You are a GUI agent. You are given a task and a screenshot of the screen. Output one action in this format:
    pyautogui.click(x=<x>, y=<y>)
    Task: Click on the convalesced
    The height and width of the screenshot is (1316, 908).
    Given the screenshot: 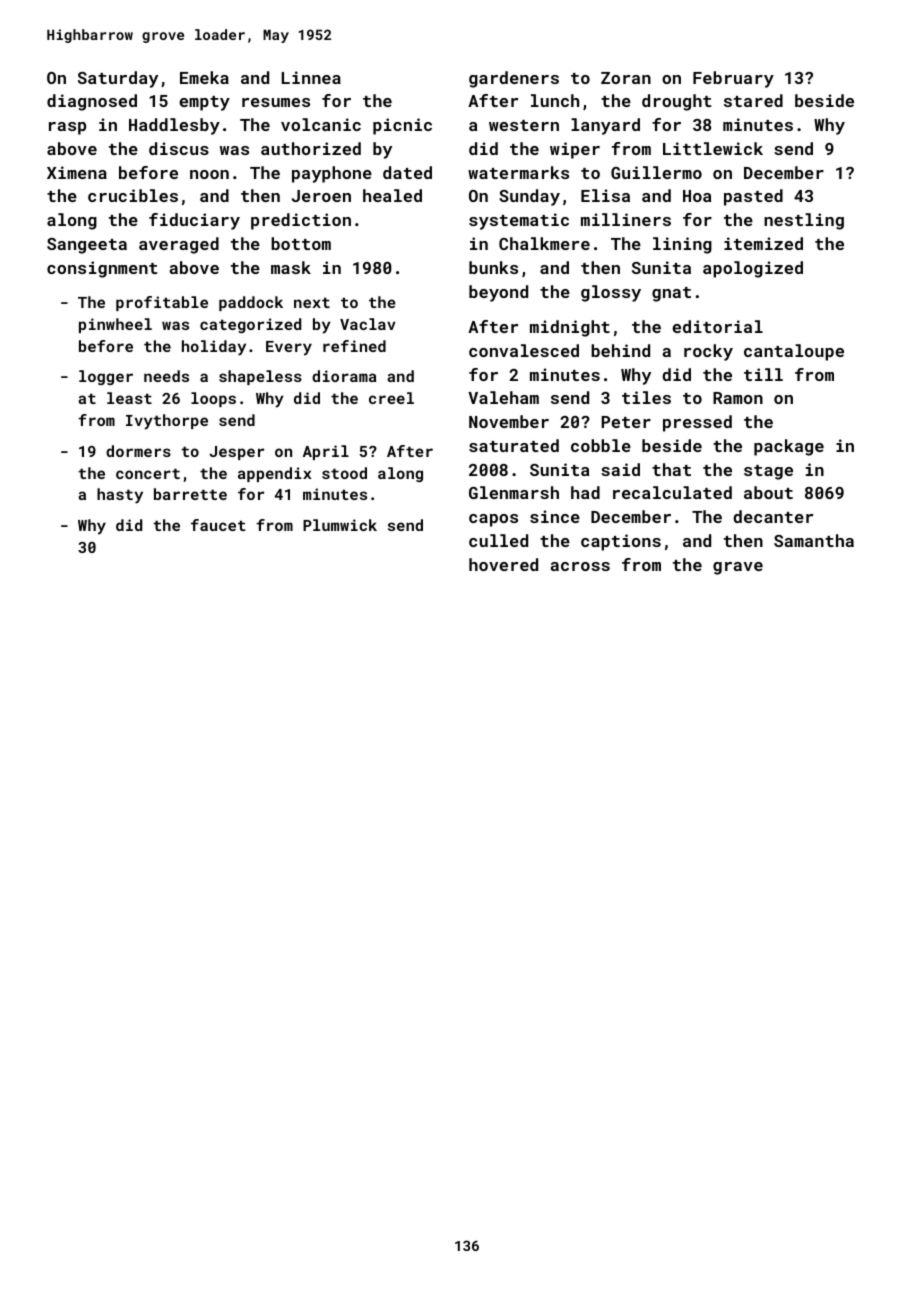 What is the action you would take?
    pyautogui.click(x=524, y=350)
